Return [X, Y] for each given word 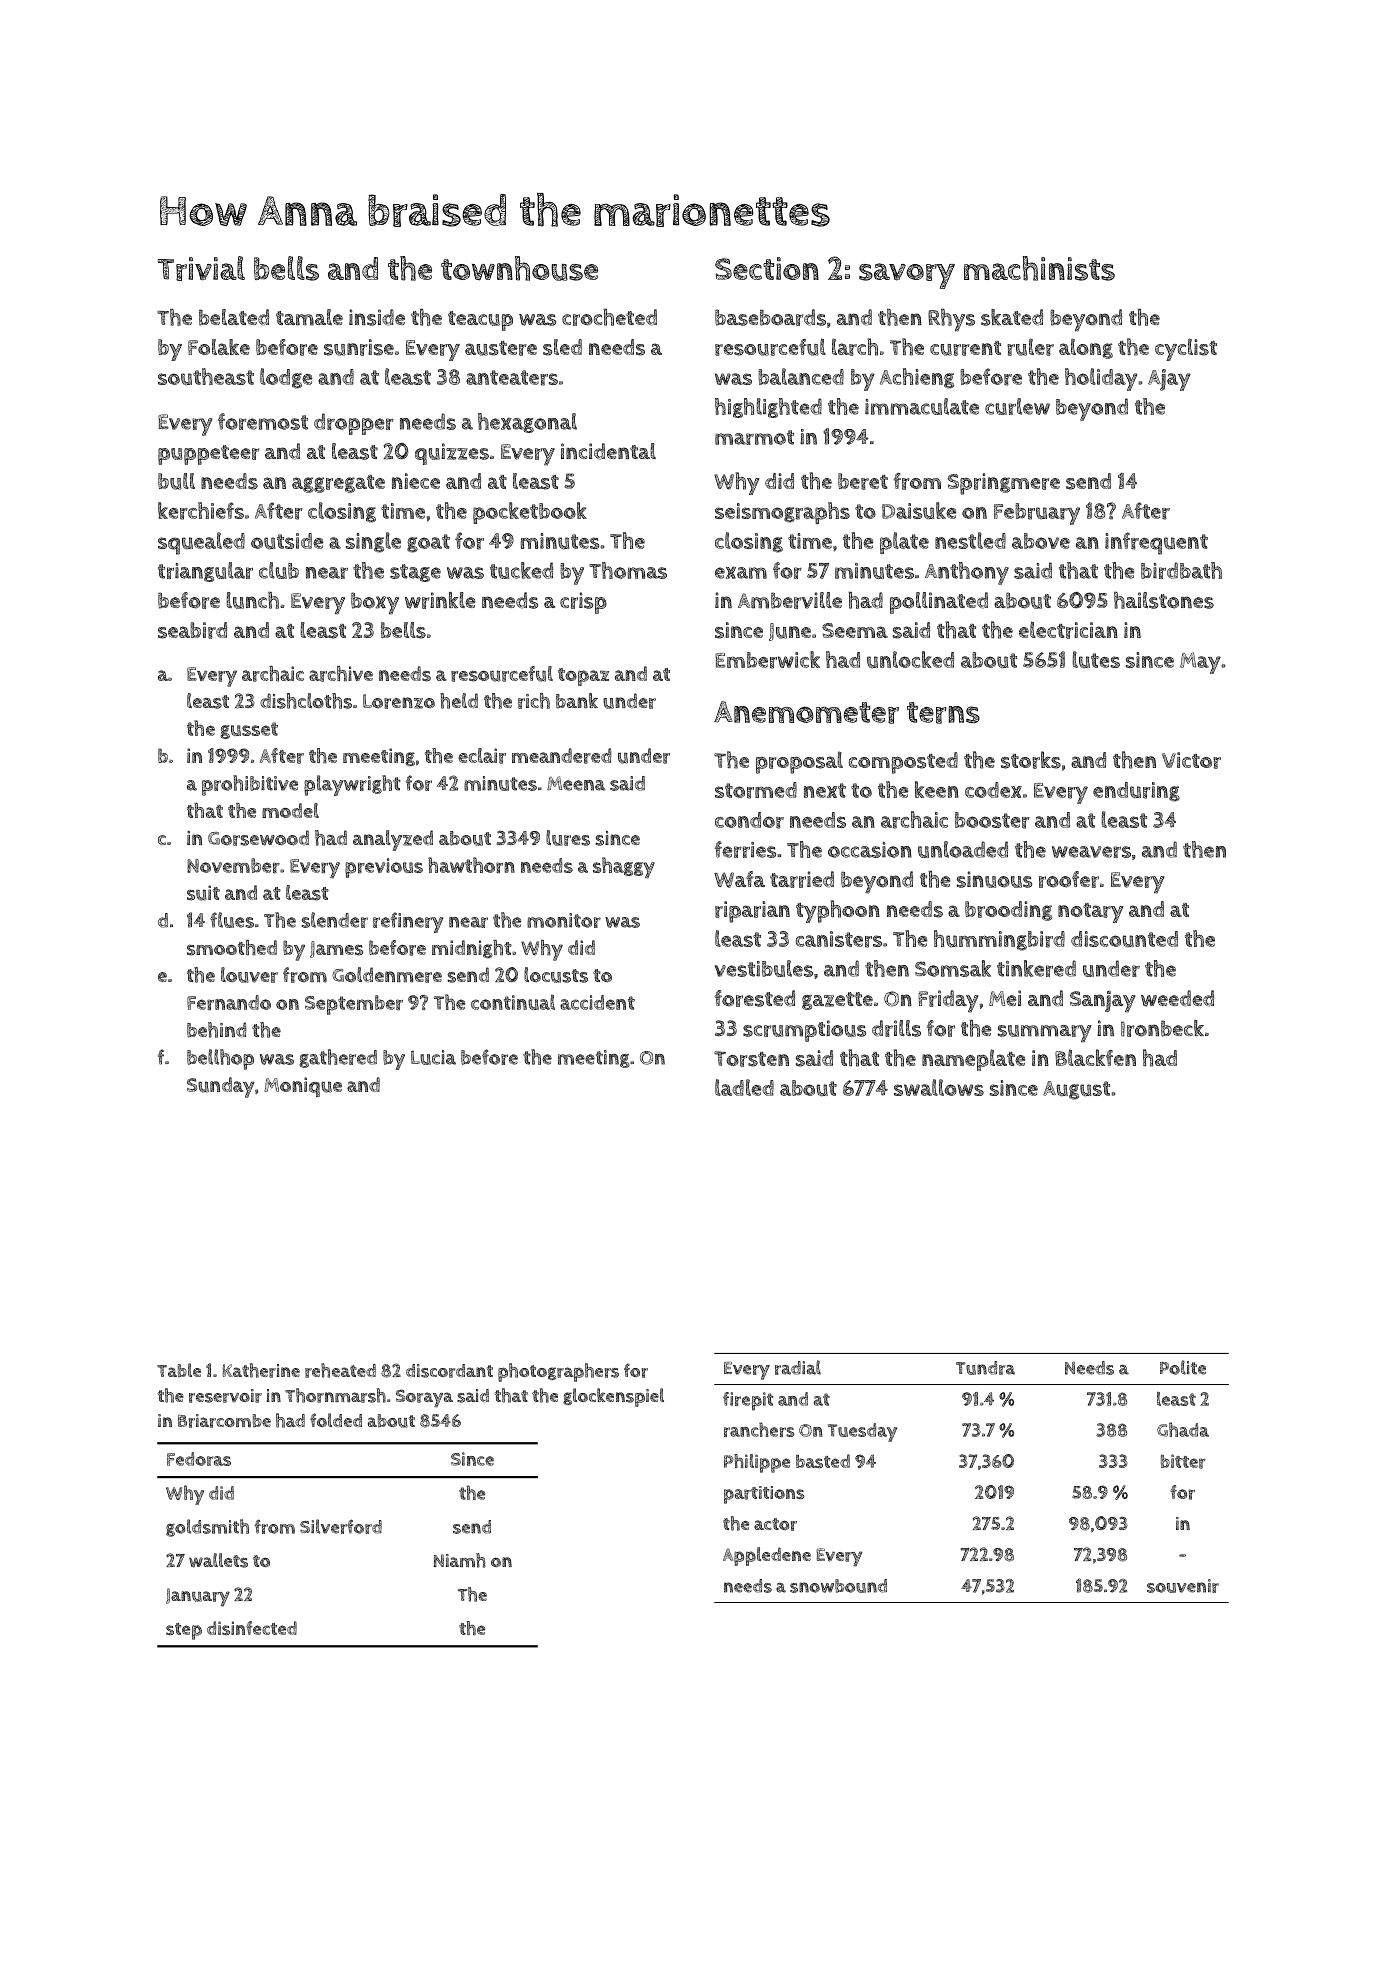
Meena [576, 783]
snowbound [838, 1586]
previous [384, 868]
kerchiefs [201, 511]
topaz [583, 677]
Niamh [460, 1560]
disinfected [252, 1628]
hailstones [1164, 600]
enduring [1136, 792]
